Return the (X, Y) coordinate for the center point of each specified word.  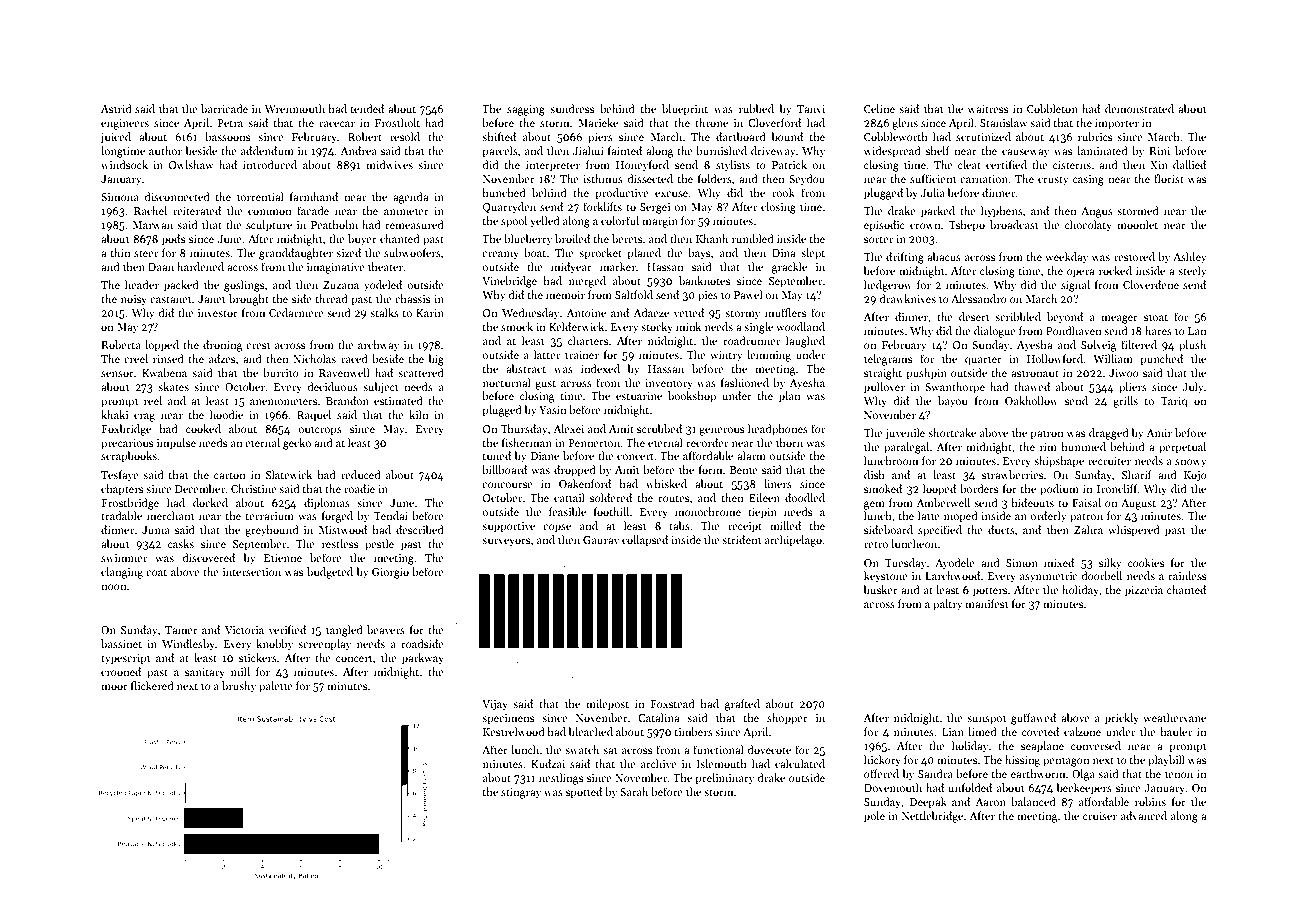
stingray (521, 793)
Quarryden (509, 208)
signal (1075, 286)
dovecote (769, 749)
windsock (124, 164)
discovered (209, 557)
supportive (508, 527)
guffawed (1033, 719)
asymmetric (1048, 577)
